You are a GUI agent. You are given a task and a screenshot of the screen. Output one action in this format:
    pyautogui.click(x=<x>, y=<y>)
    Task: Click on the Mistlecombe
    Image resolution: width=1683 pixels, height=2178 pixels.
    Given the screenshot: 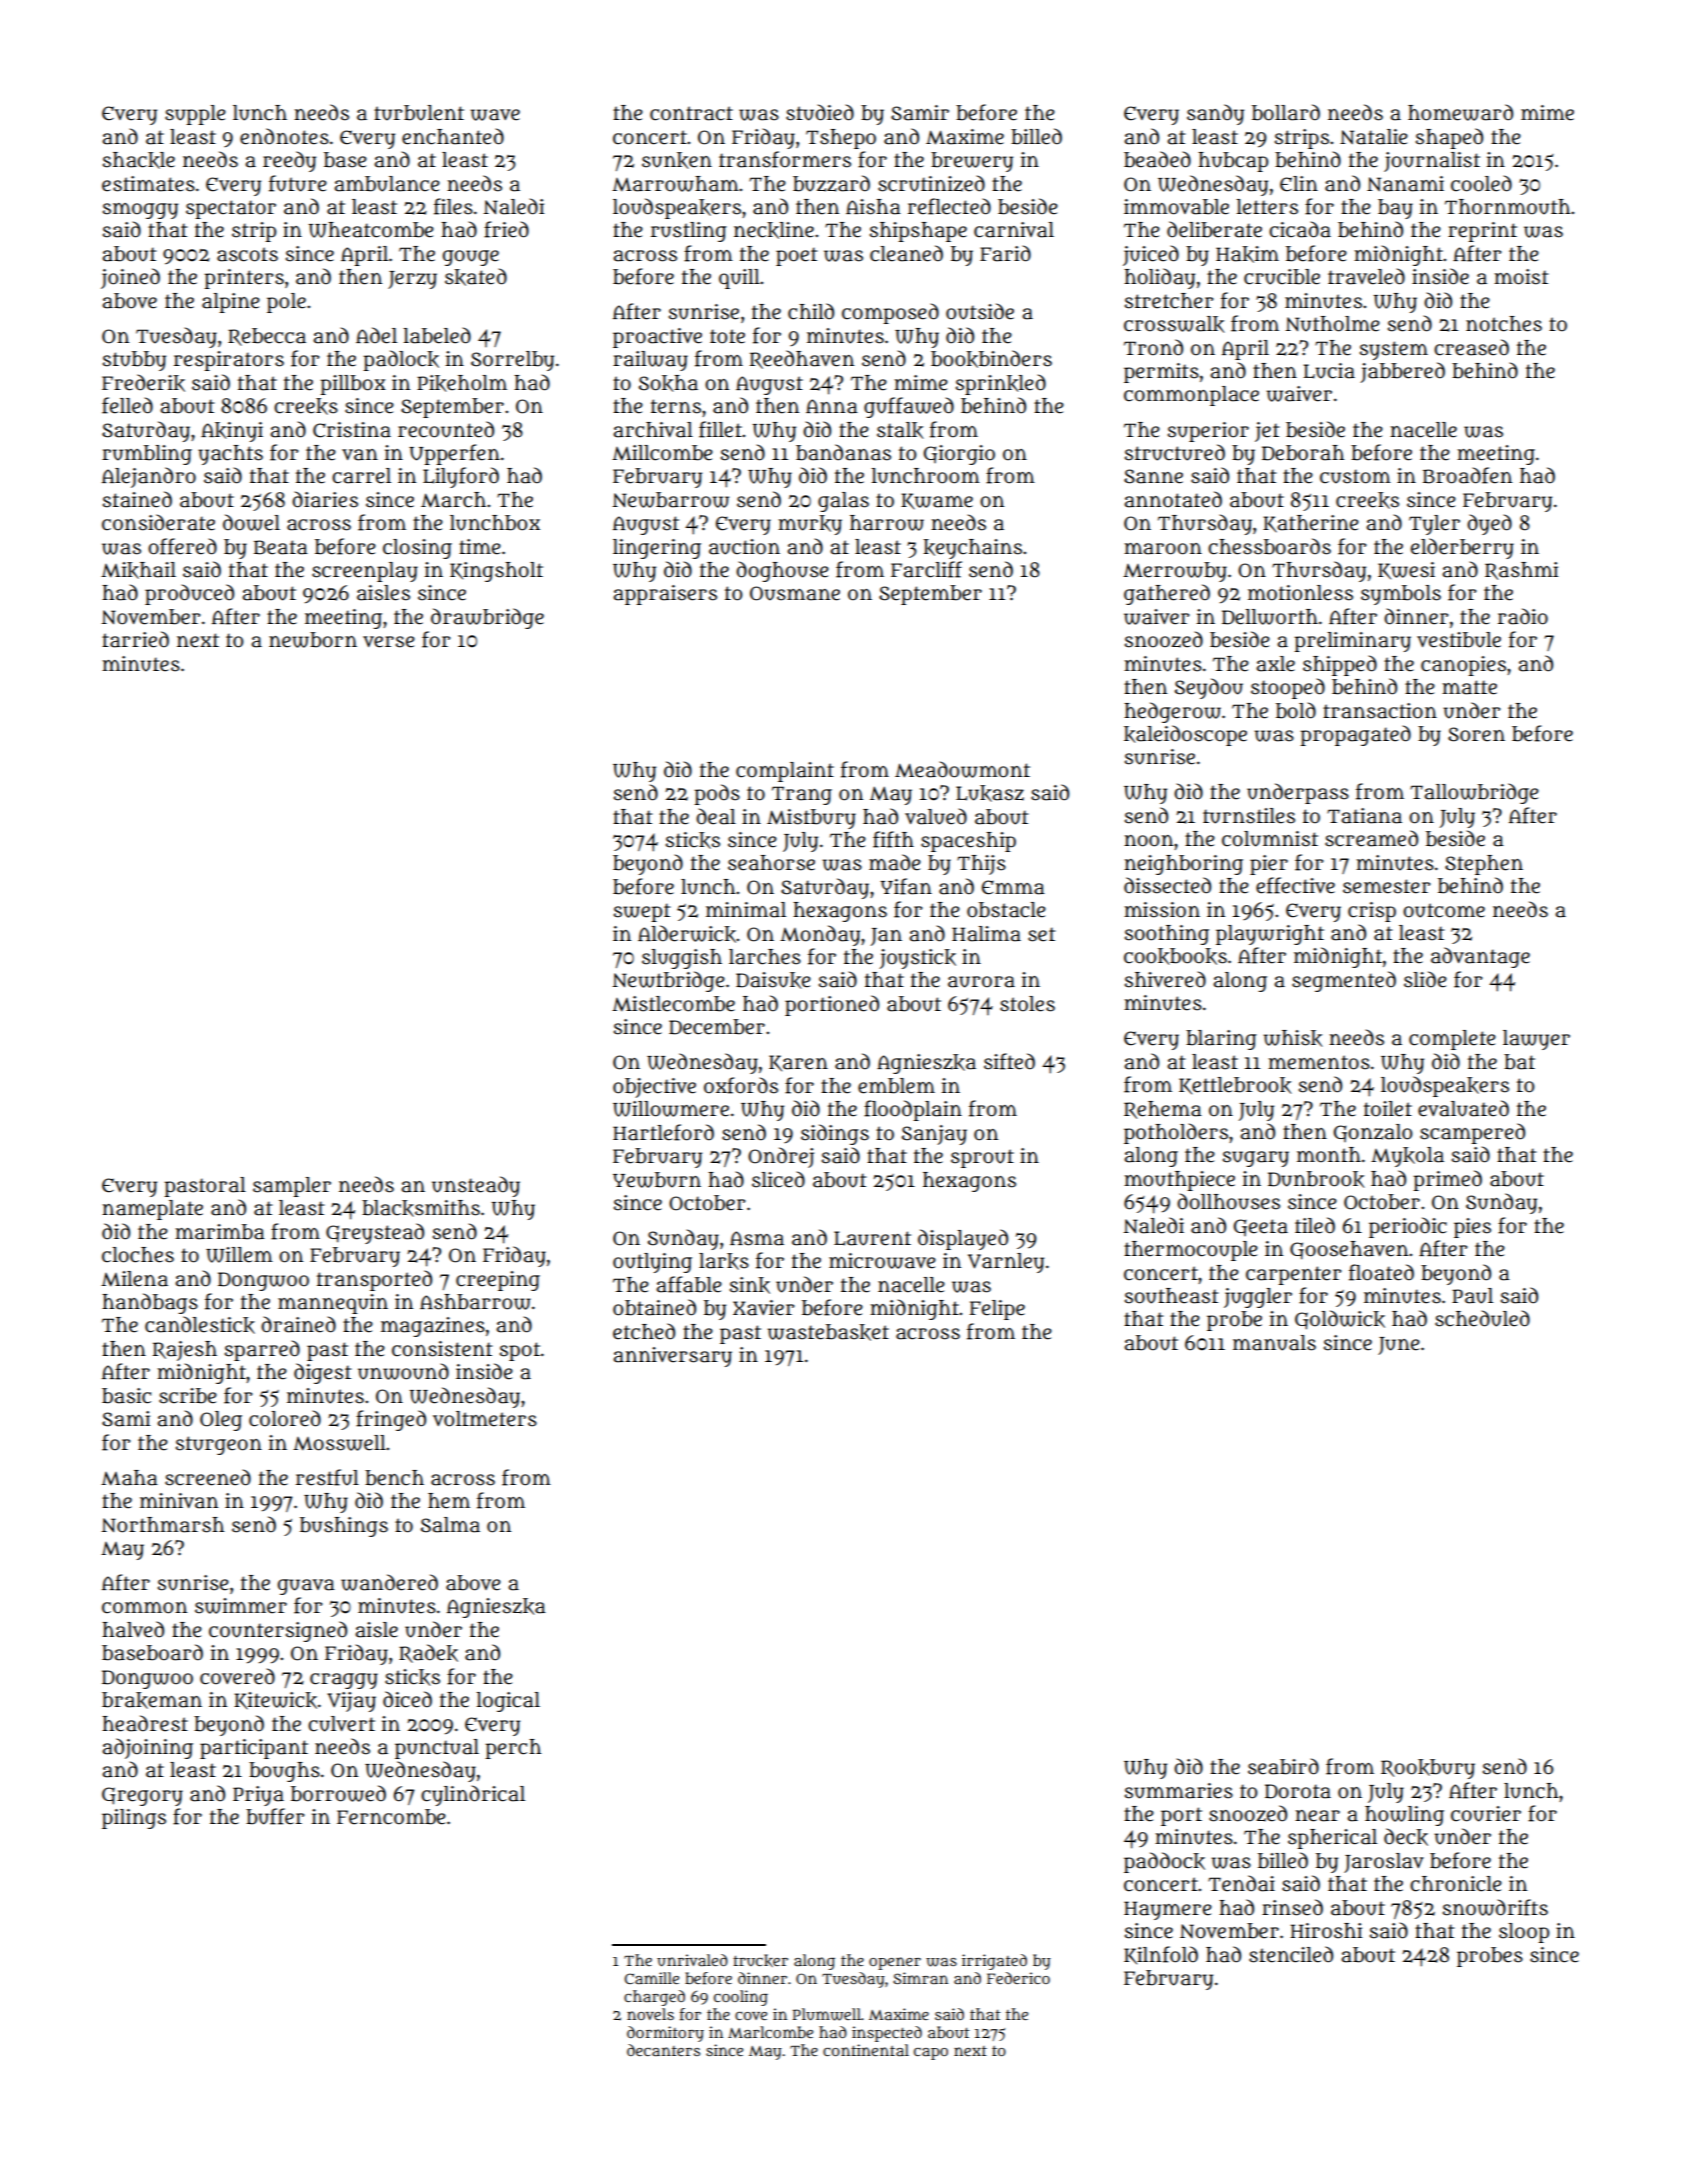 What is the action you would take?
    pyautogui.click(x=673, y=1004)
